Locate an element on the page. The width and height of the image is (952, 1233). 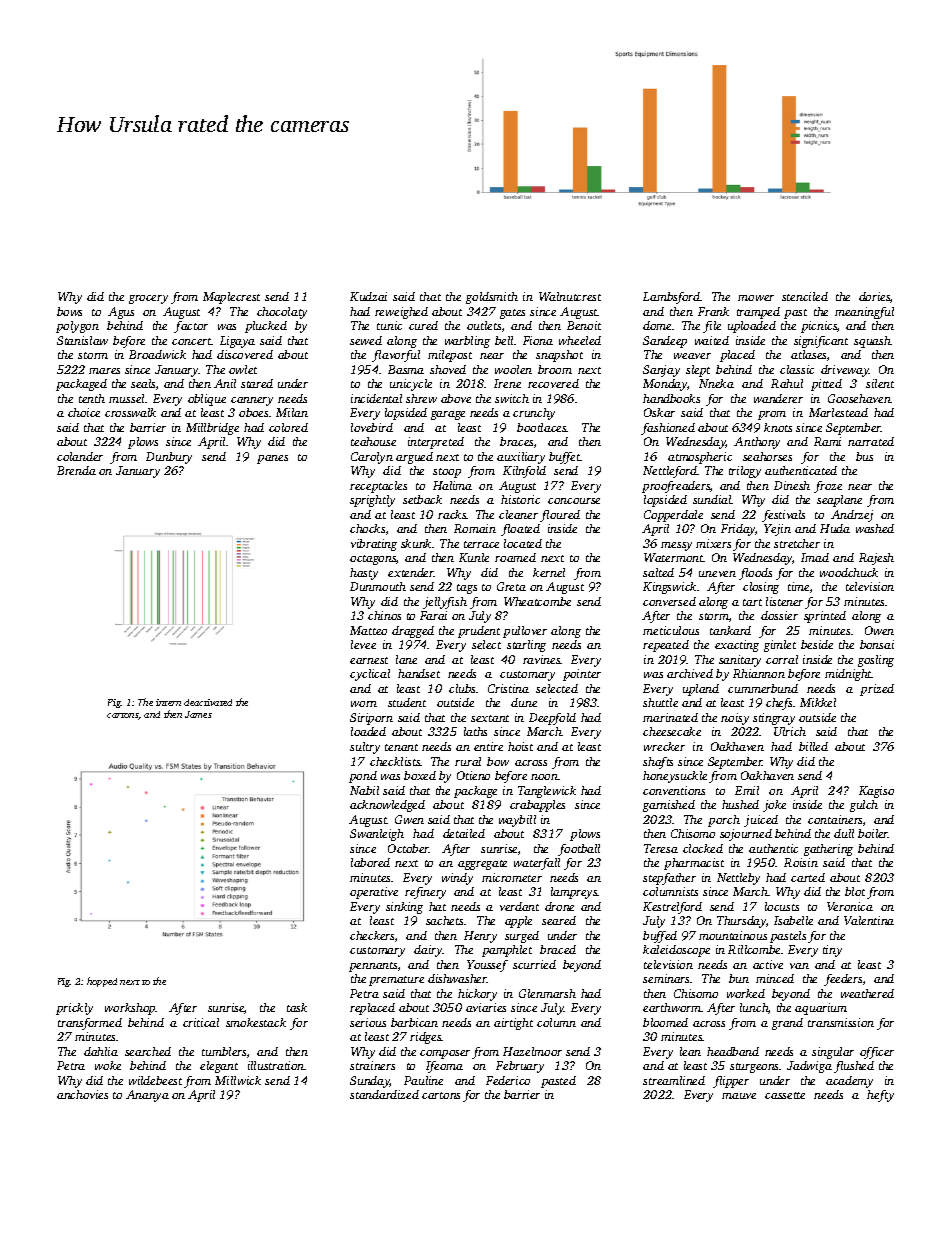
repeated is located at coordinates (666, 646).
